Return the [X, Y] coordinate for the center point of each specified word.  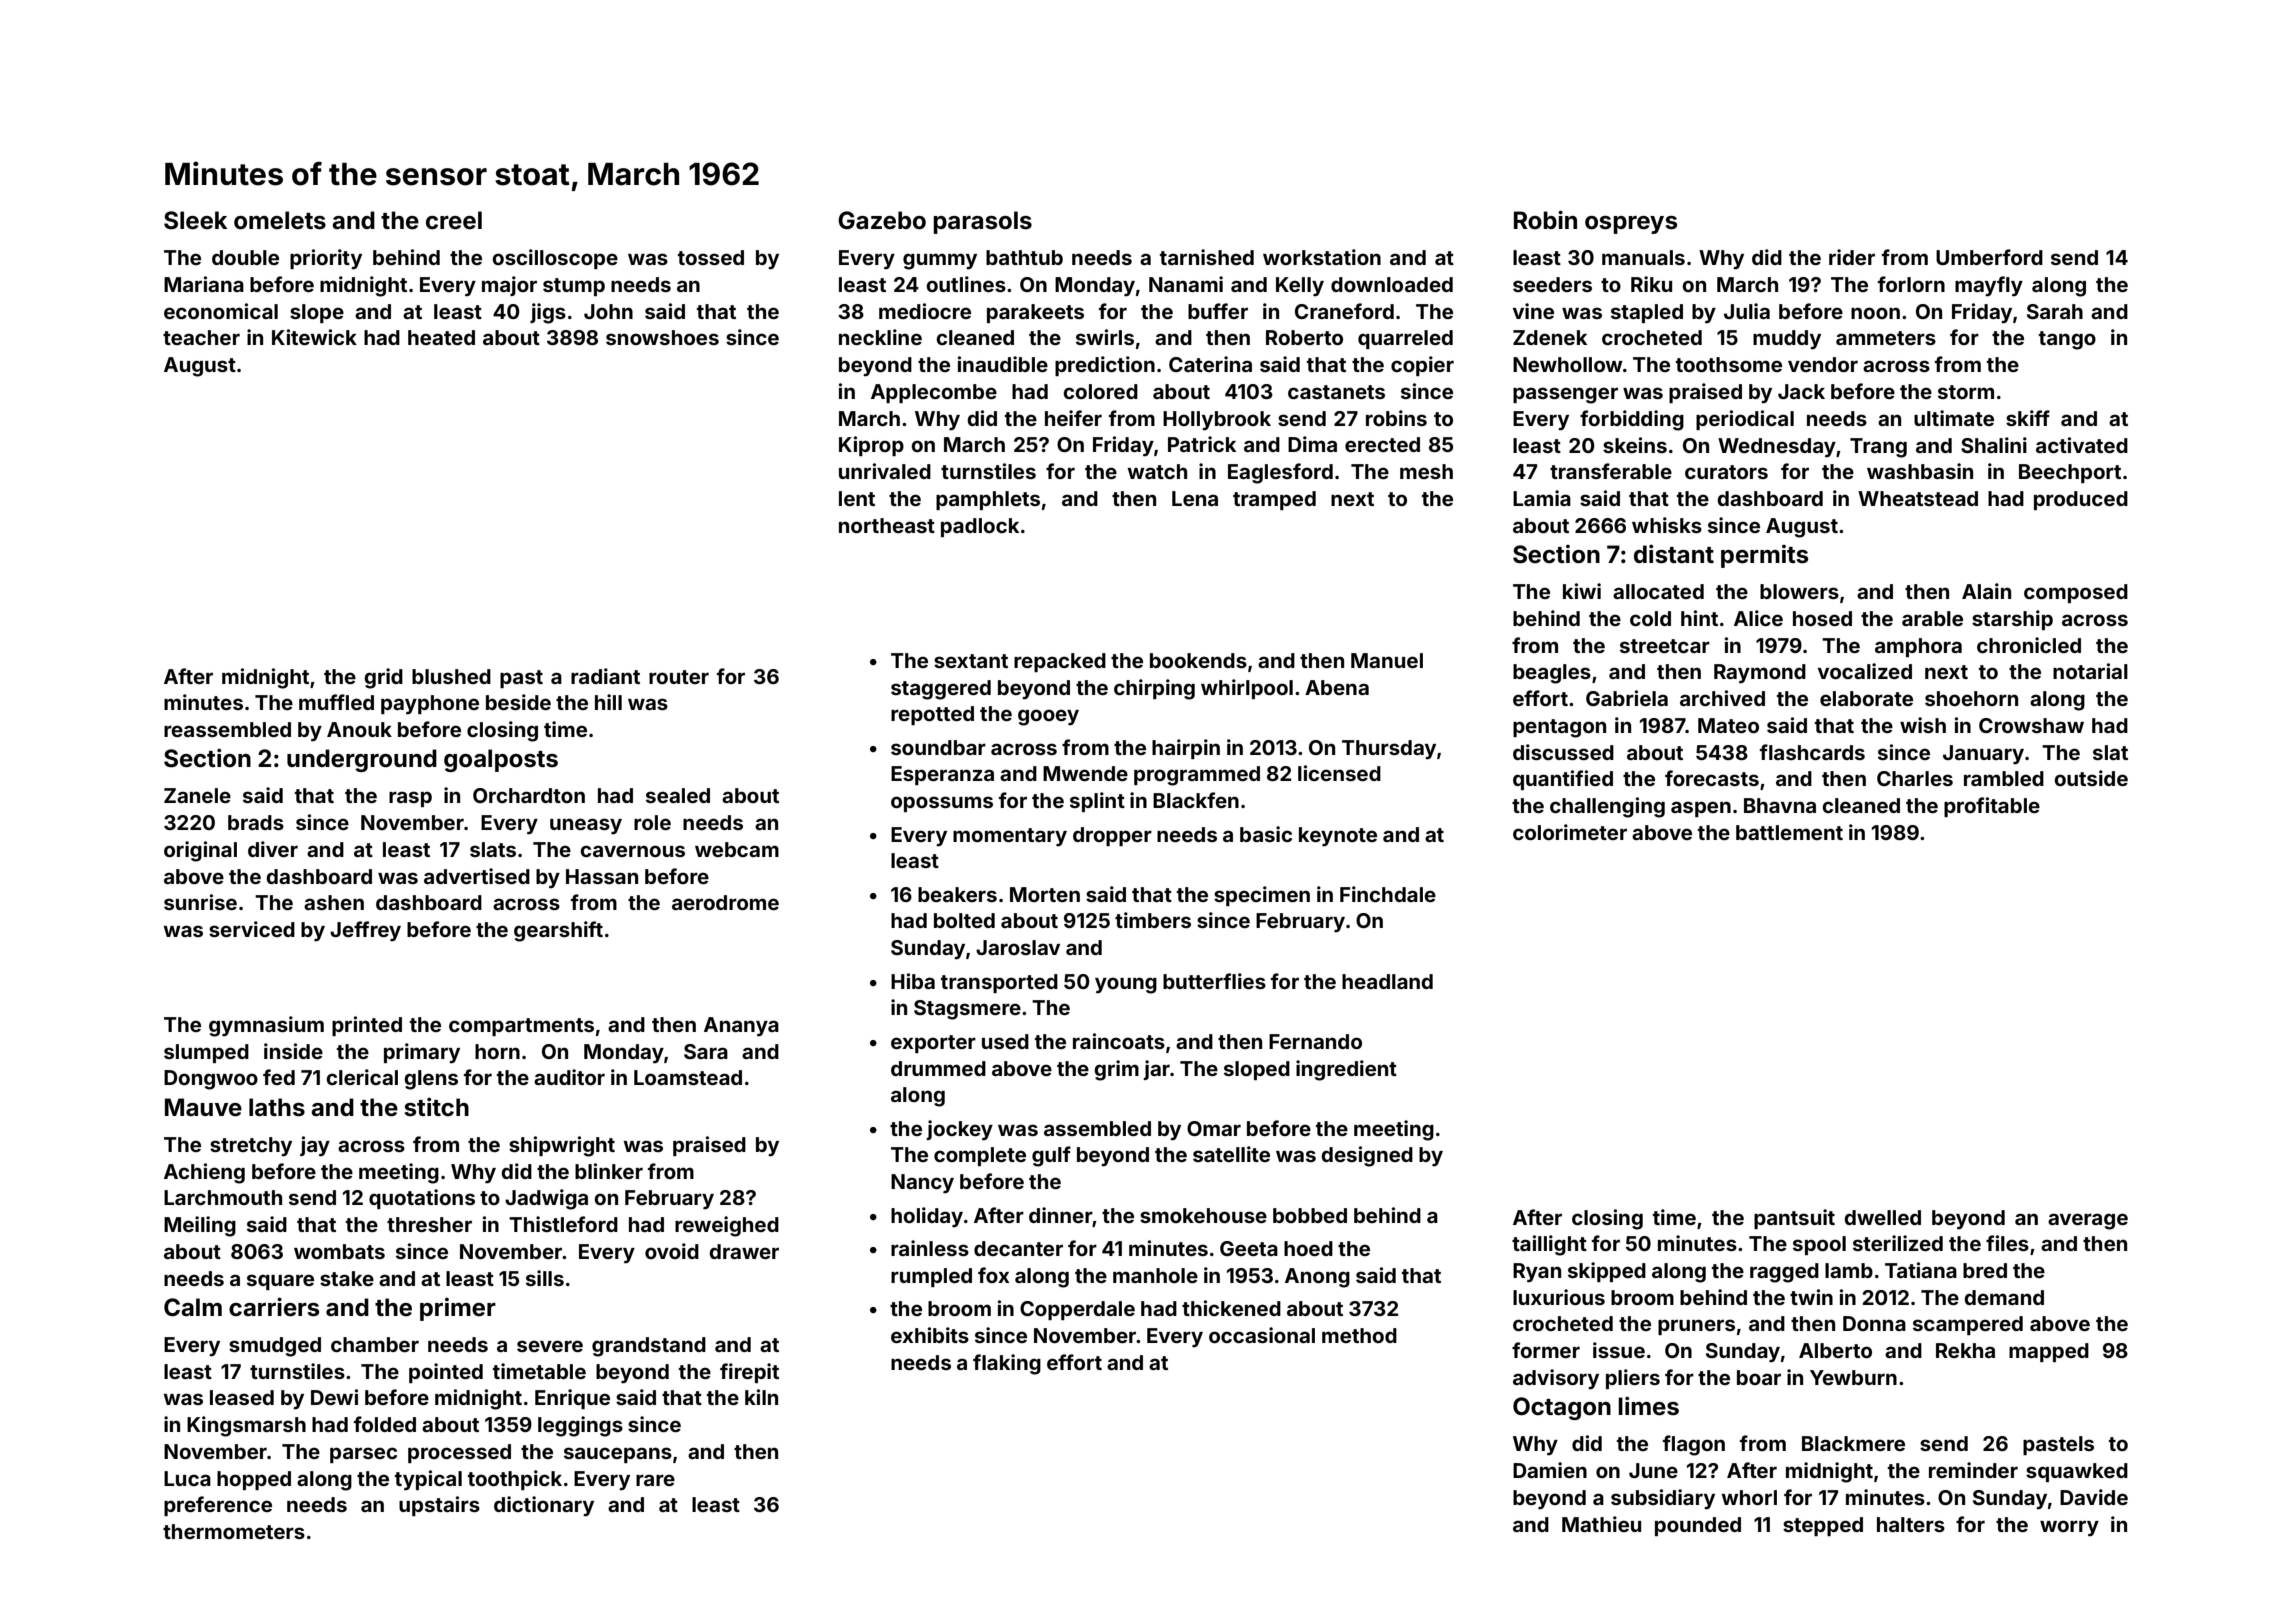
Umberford [1989, 257]
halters [1911, 1524]
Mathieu [1601, 1524]
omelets [280, 220]
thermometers [234, 1531]
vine [1533, 311]
